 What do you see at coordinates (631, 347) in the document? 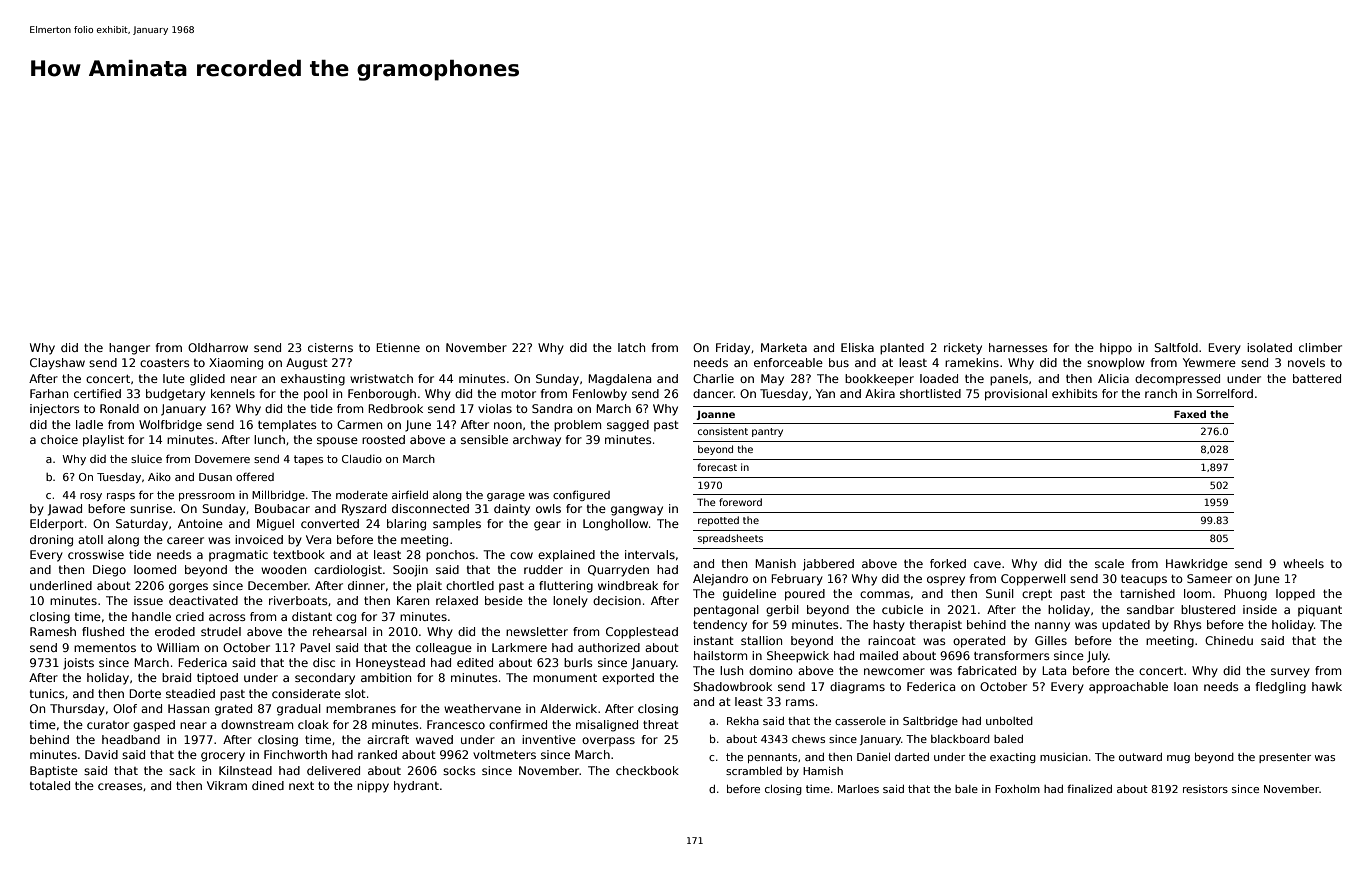
I see `latch` at bounding box center [631, 347].
